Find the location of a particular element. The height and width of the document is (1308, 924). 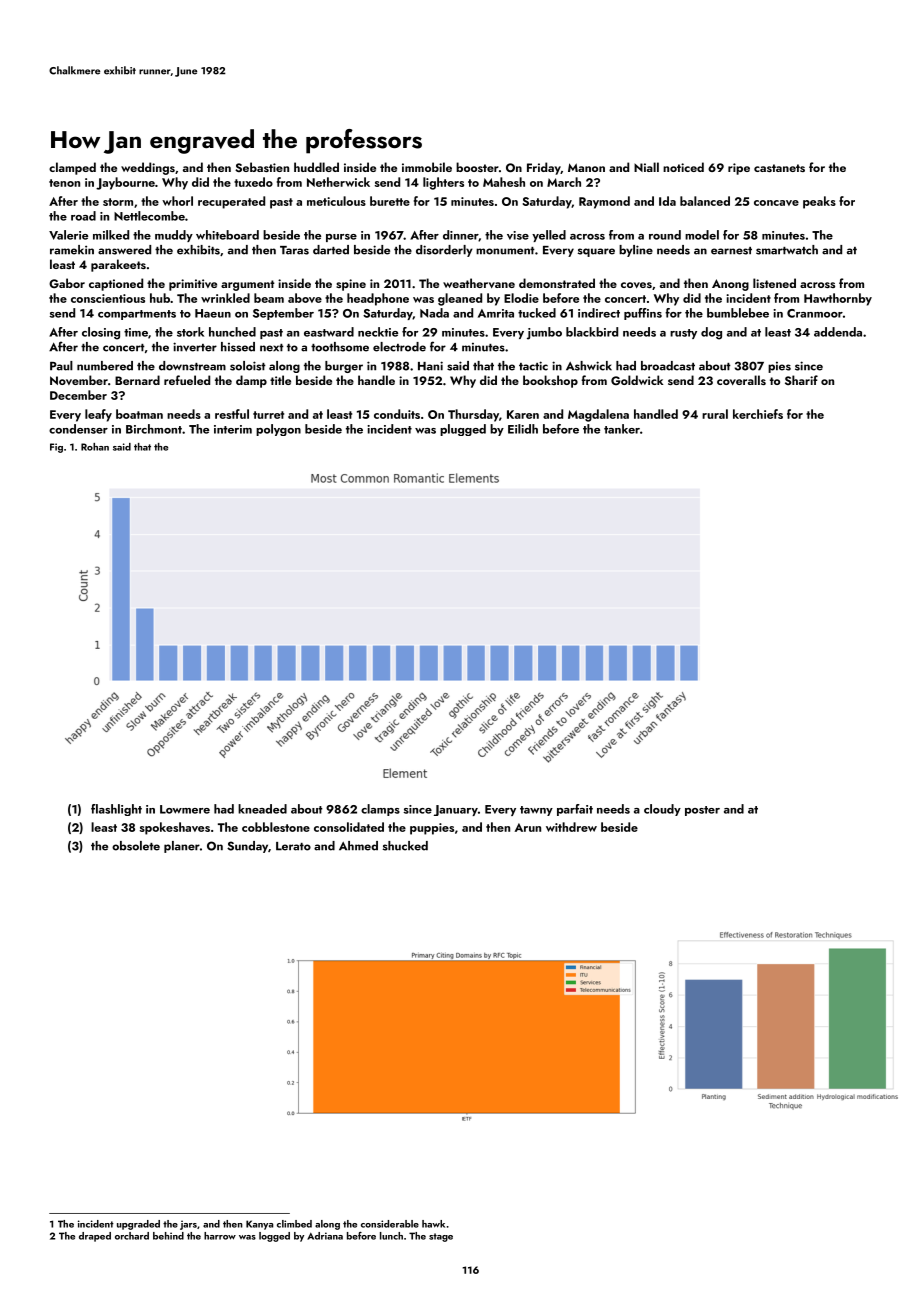

obsolete is located at coordinates (136, 846).
